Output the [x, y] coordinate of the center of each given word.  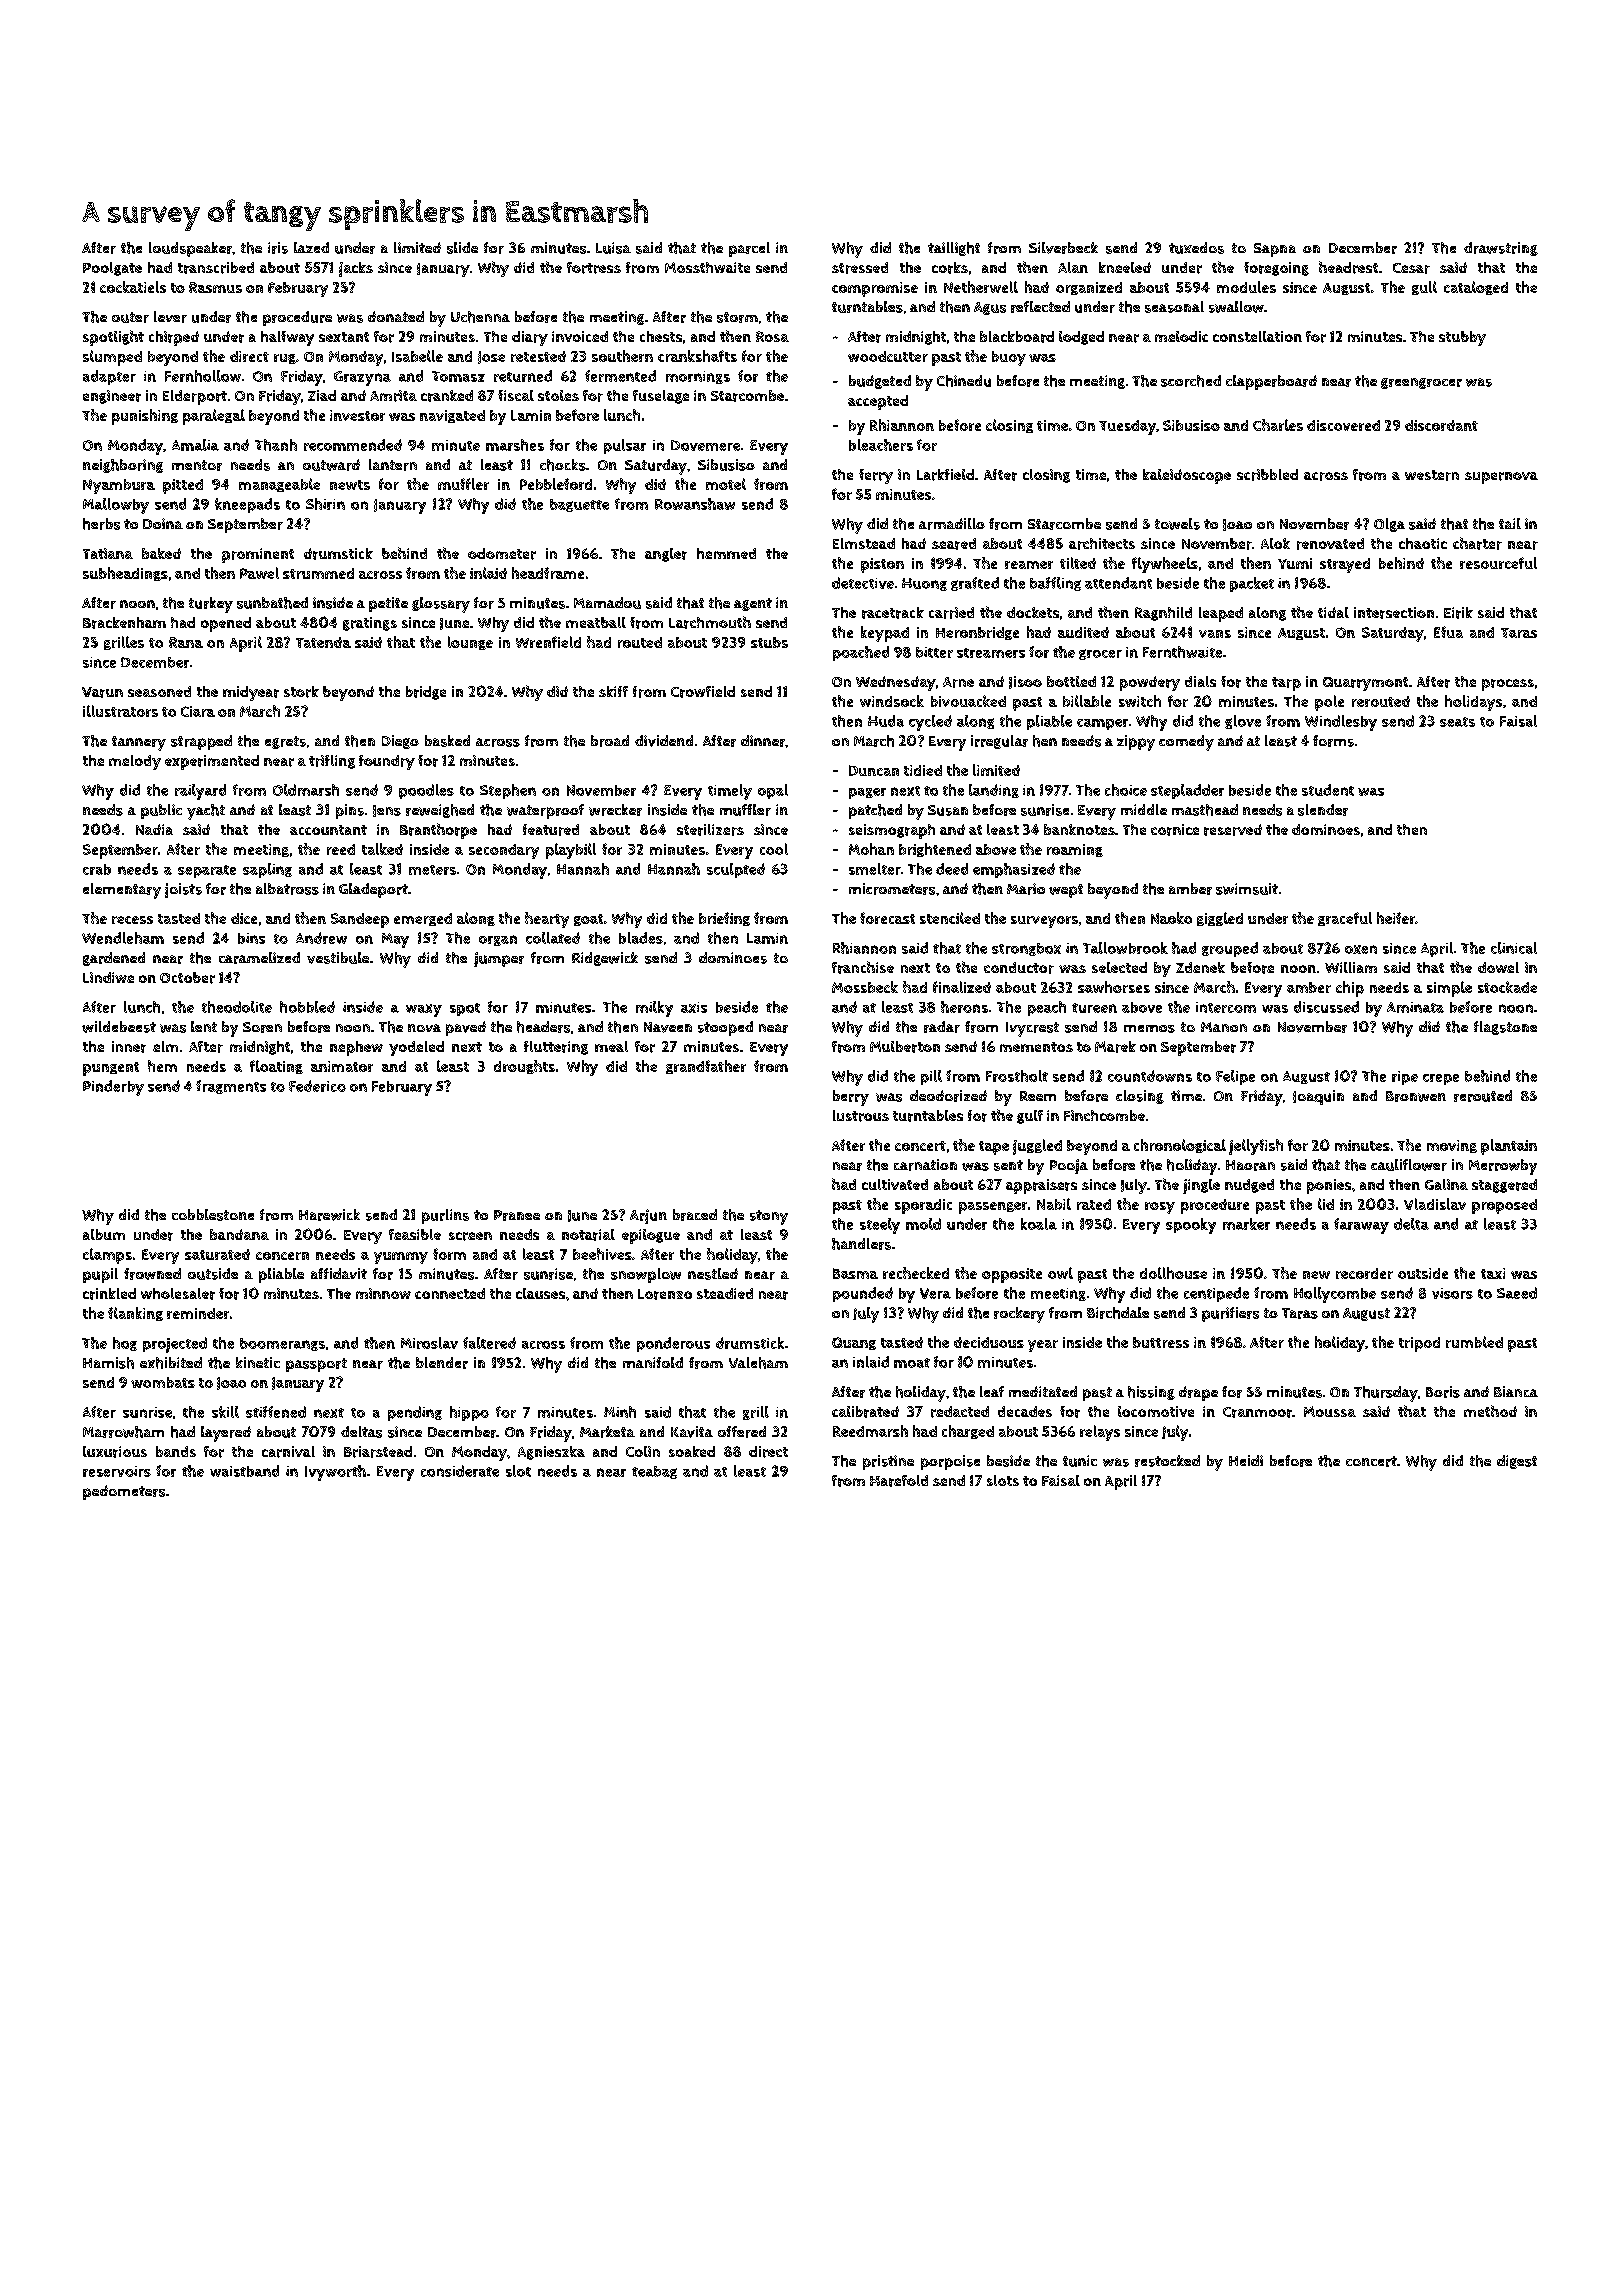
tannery [139, 743]
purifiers [1230, 1314]
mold [923, 1224]
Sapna [1275, 250]
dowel [1498, 967]
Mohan [871, 849]
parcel [749, 249]
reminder [198, 1313]
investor [357, 415]
